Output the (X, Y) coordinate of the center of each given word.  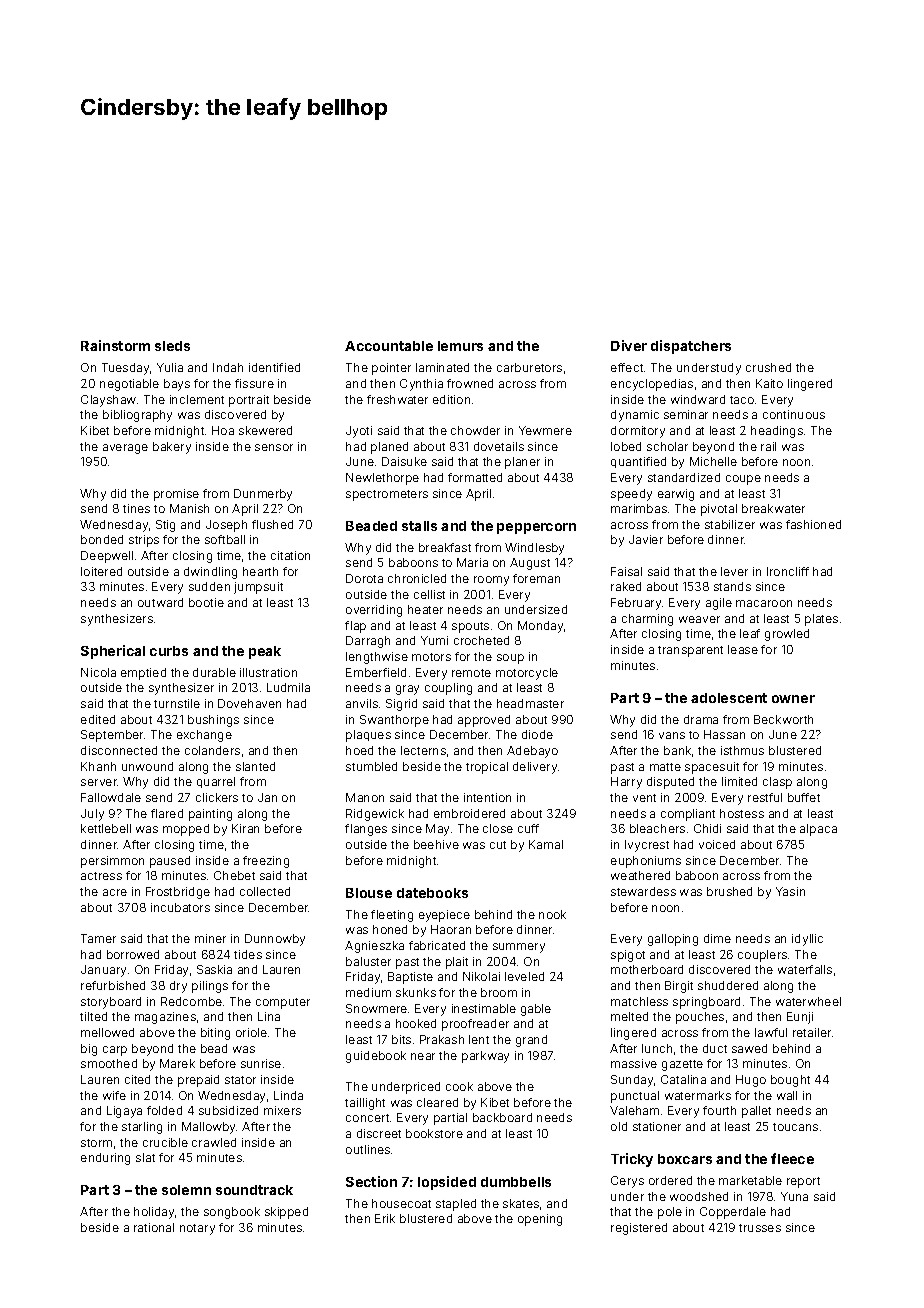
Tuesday (125, 369)
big (89, 1050)
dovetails (499, 446)
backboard (502, 1117)
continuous (794, 414)
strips (144, 541)
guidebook (376, 1057)
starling (142, 1128)
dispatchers (691, 347)
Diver (629, 345)
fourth (719, 1110)
